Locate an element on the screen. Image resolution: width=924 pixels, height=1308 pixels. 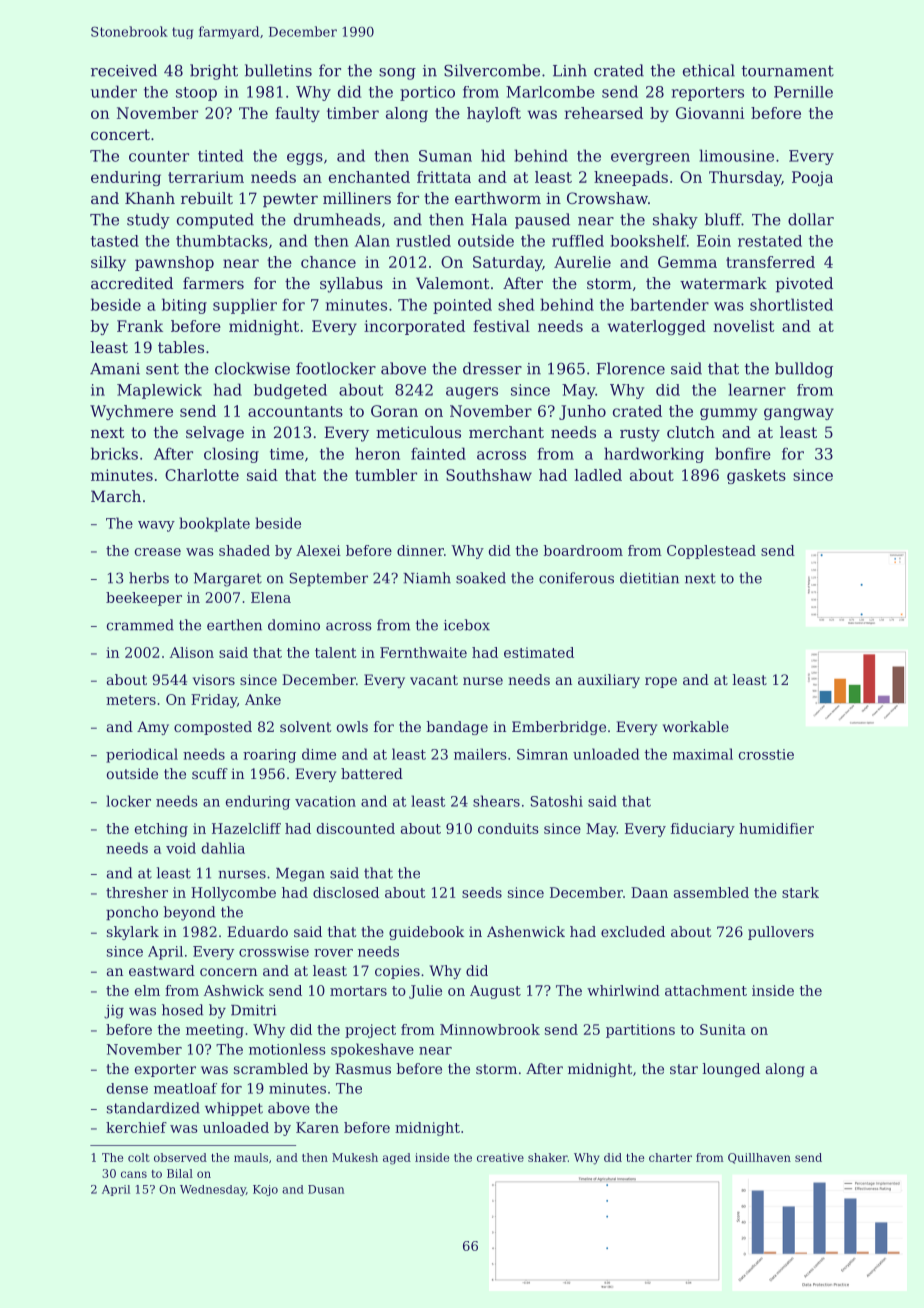
augers is located at coordinates (472, 393).
